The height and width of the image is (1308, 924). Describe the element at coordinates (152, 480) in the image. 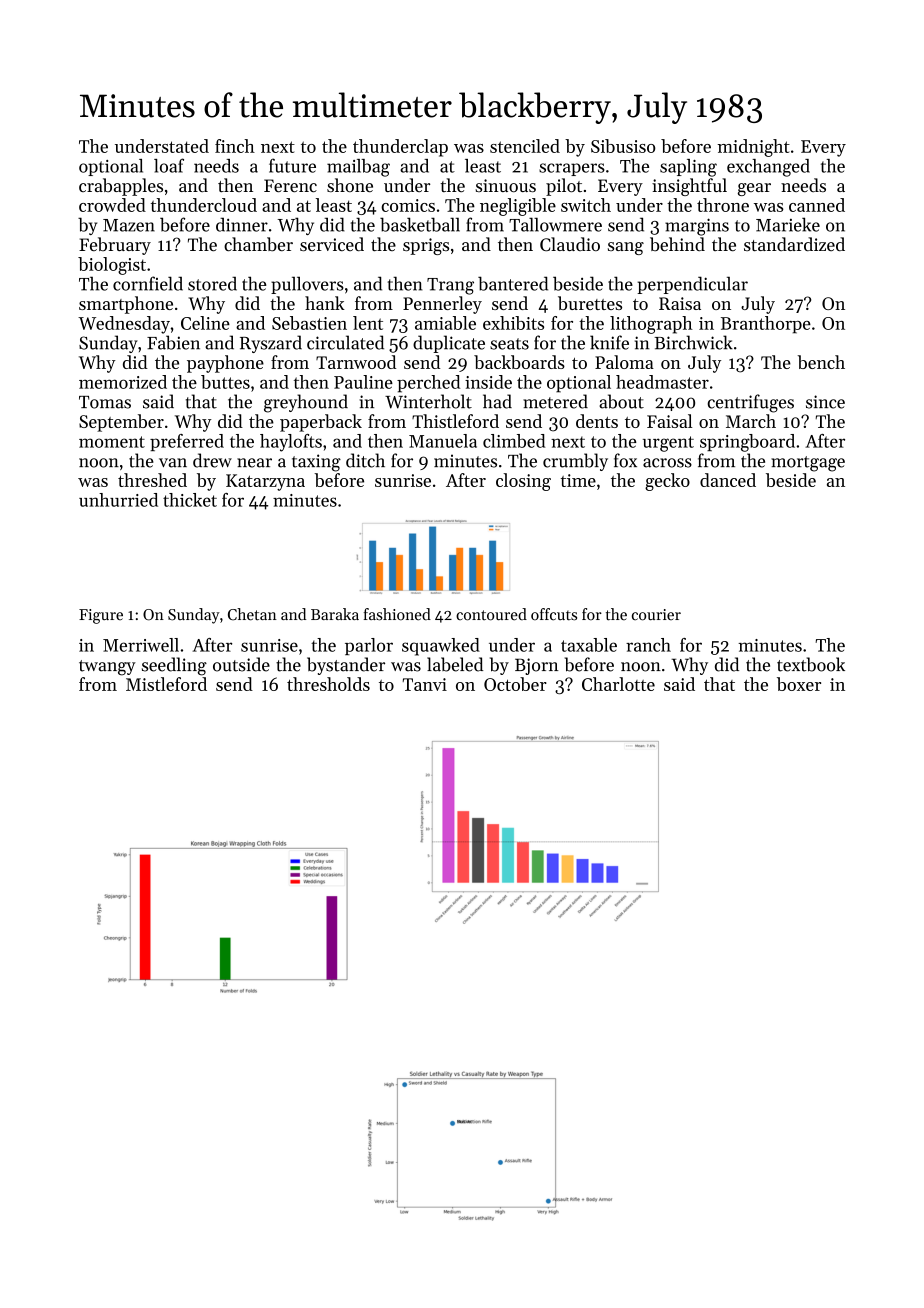

I see `threshed` at that location.
